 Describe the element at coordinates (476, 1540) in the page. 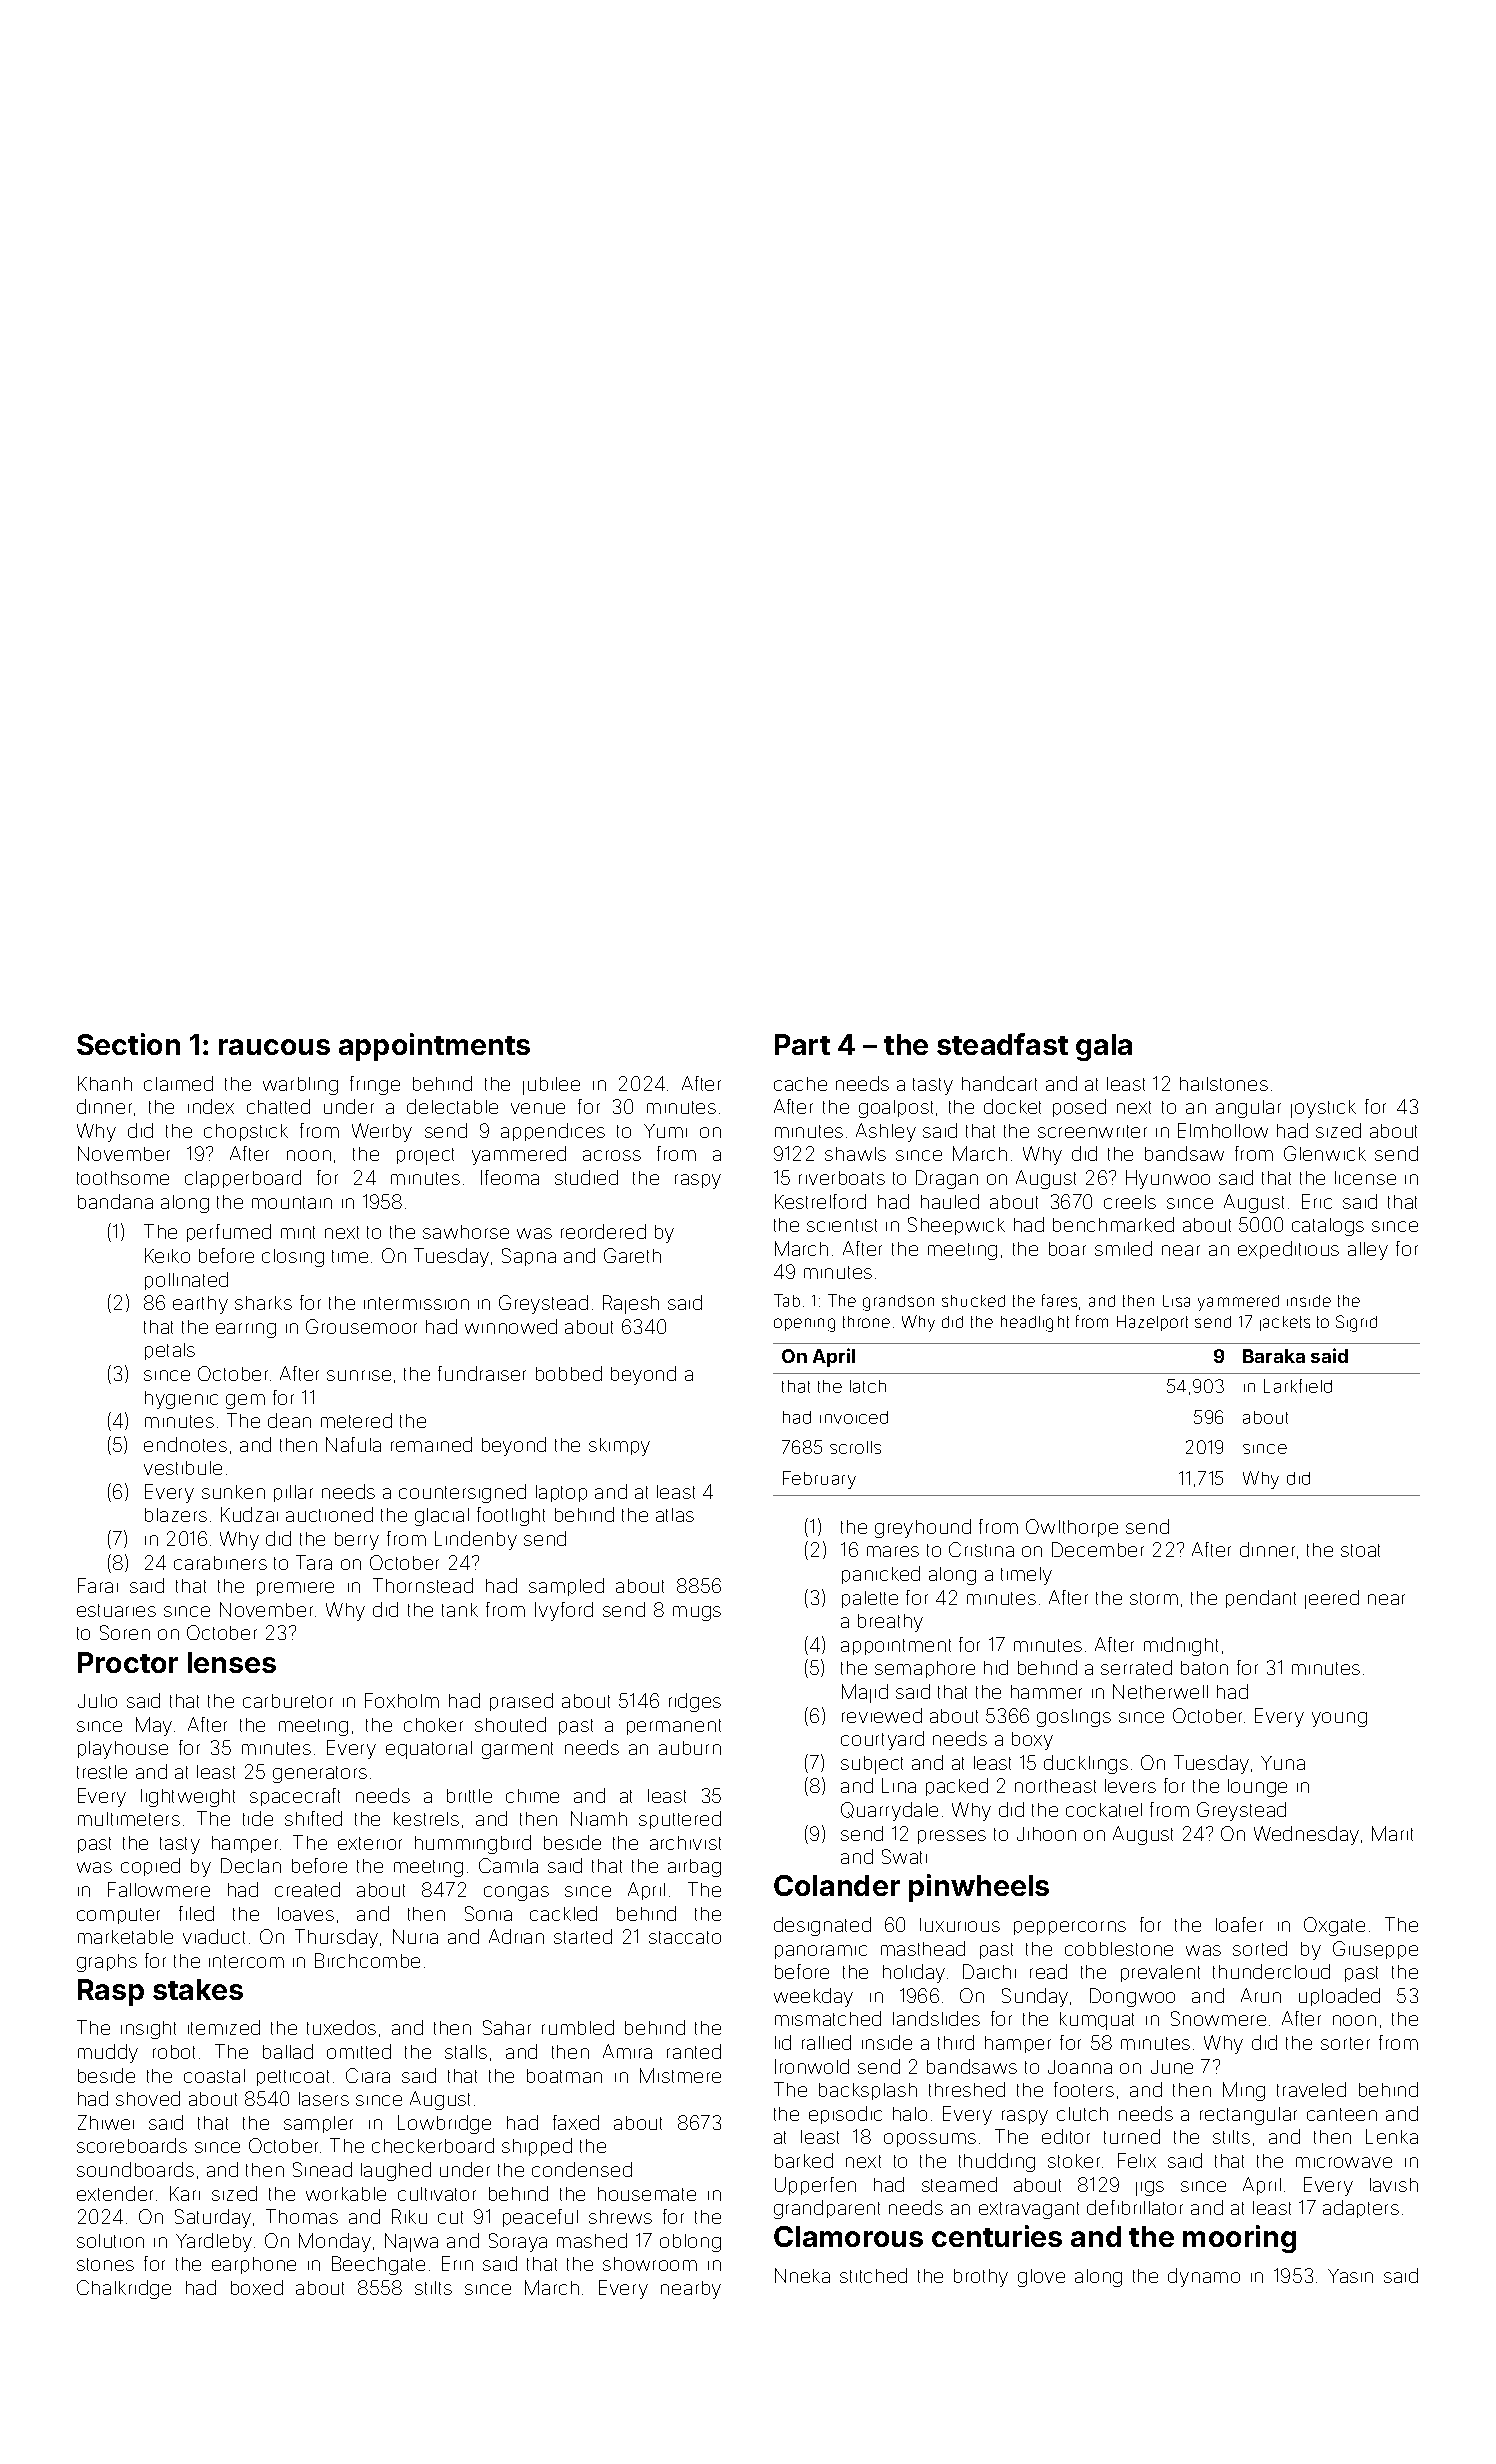

I see `Lindenby` at that location.
